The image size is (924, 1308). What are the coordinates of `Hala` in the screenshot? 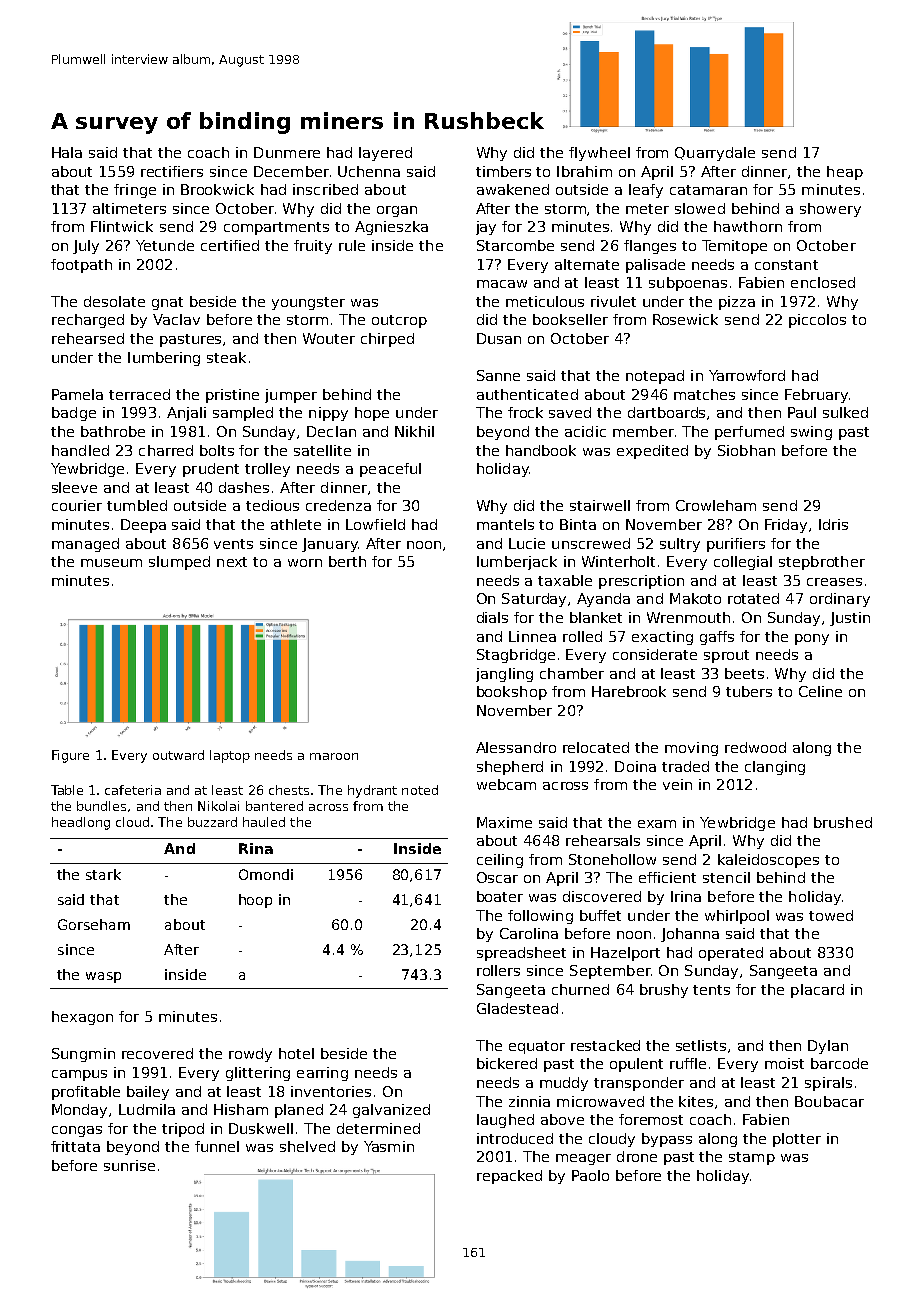 It's located at (67, 152).
